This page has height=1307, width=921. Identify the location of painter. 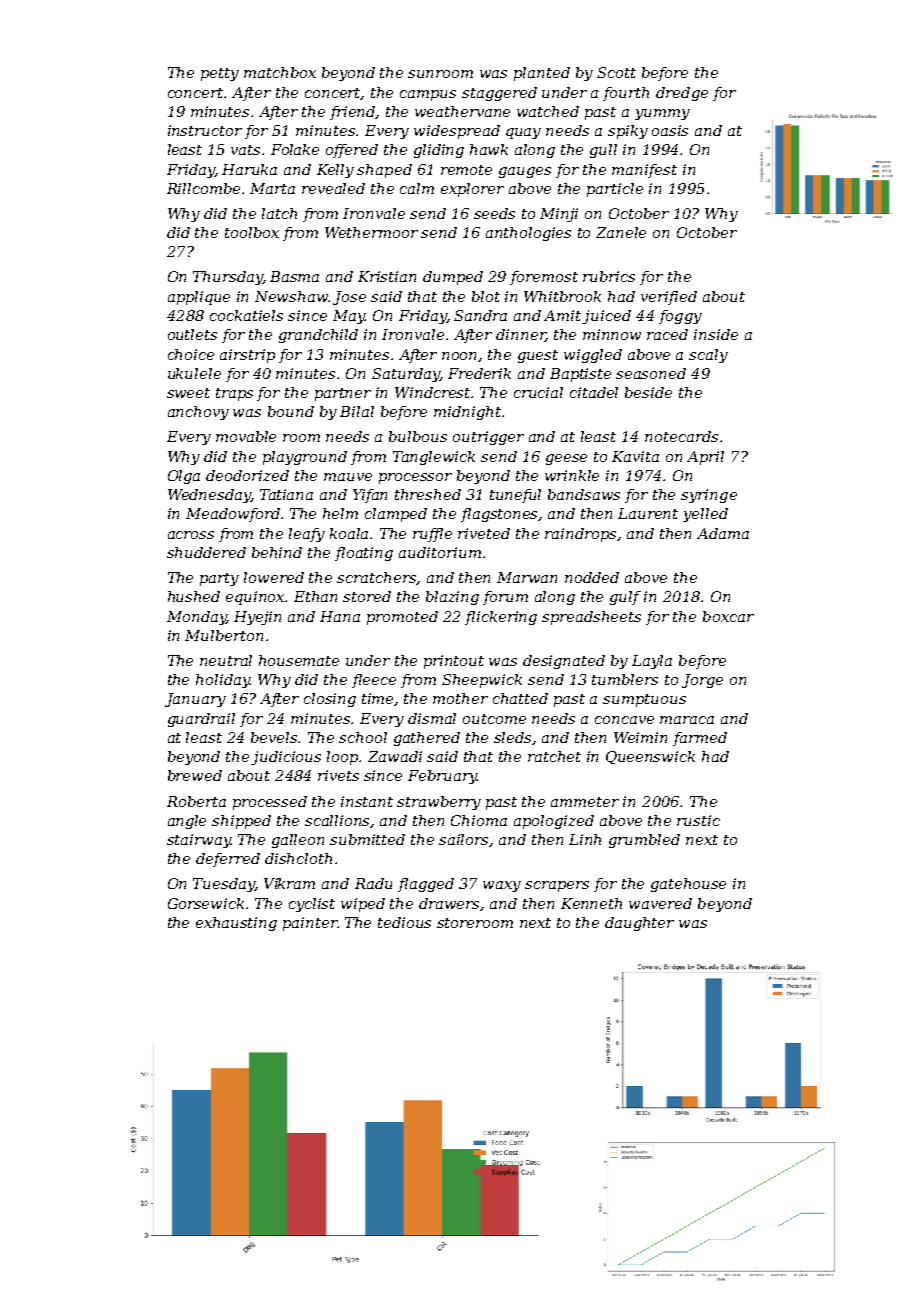
(310, 924).
